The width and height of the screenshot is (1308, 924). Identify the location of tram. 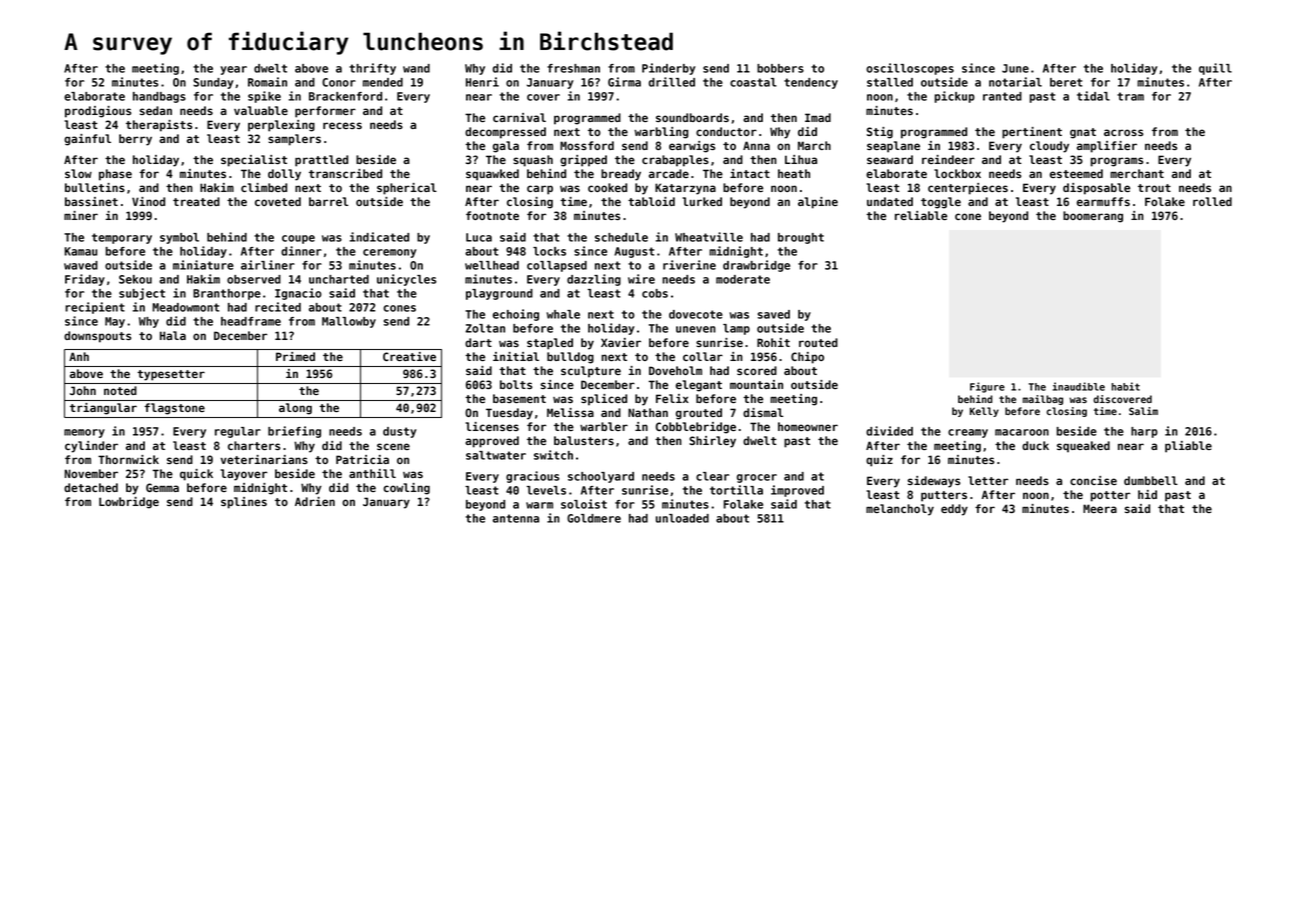
(1130, 96).
